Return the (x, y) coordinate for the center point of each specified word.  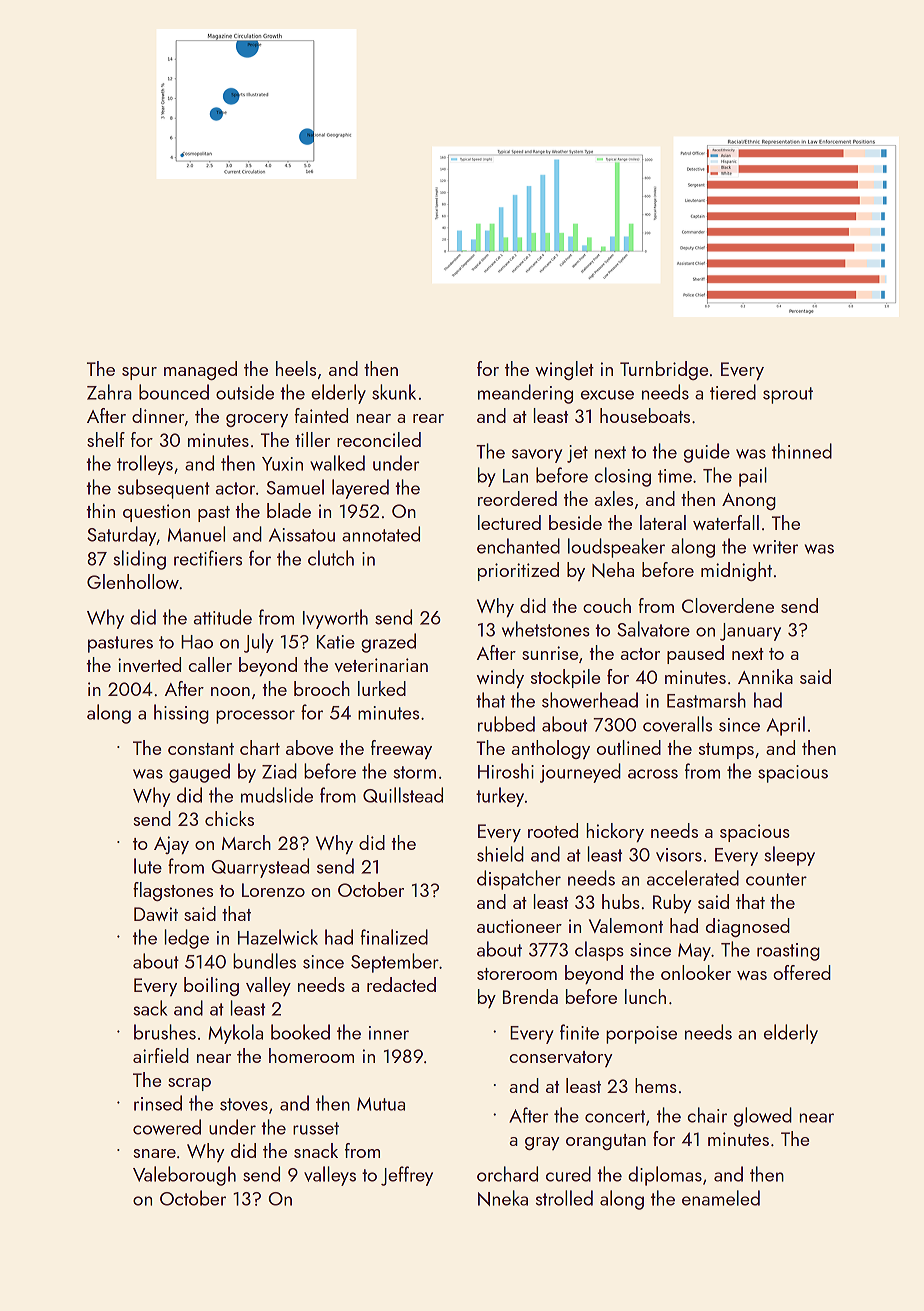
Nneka (503, 1198)
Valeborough (184, 1176)
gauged (199, 773)
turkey (500, 797)
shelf (106, 439)
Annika (765, 676)
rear (428, 418)
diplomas (665, 1176)
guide (707, 453)
